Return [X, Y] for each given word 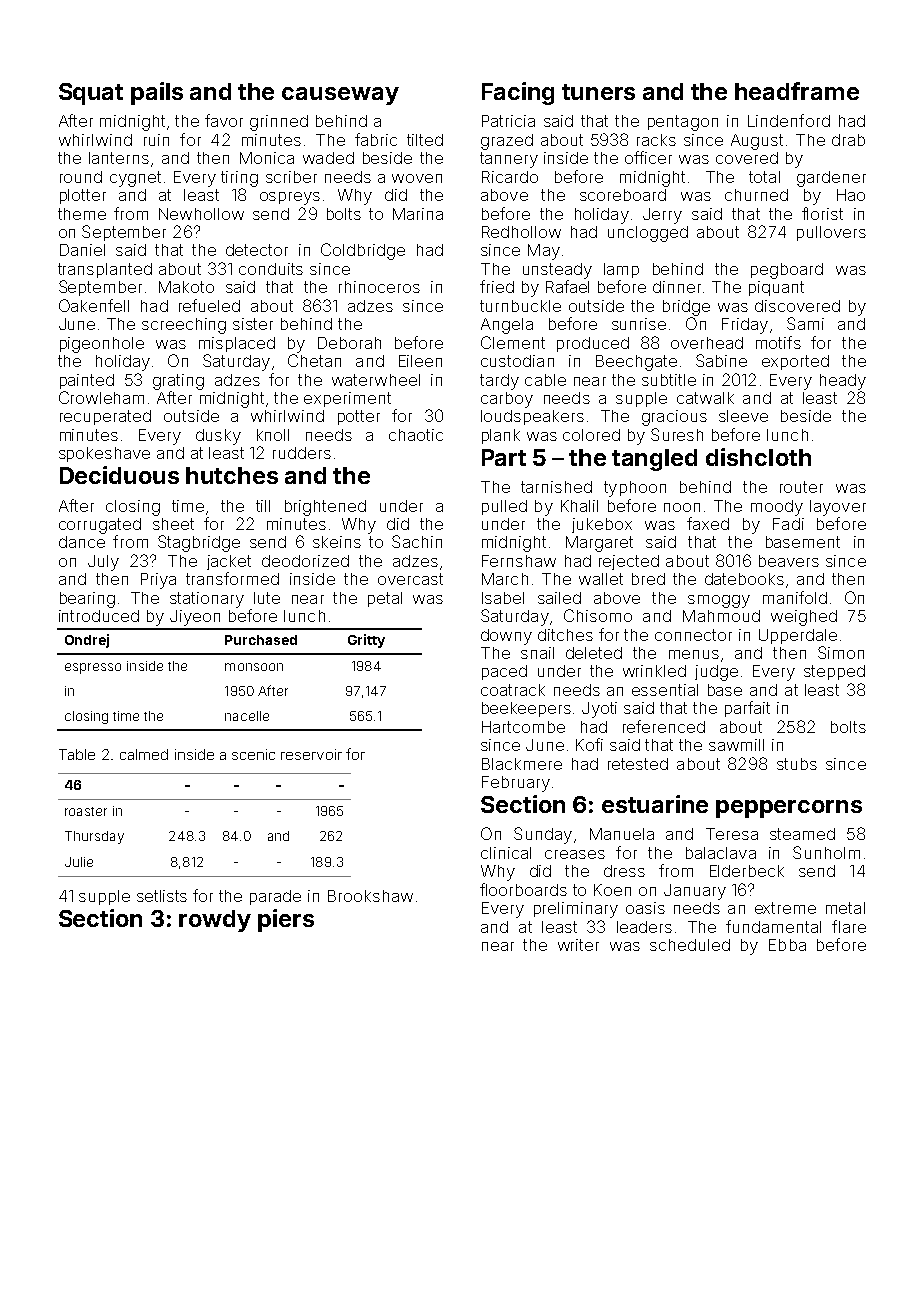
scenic [253, 754]
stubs [797, 764]
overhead [707, 343]
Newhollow [201, 214]
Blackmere [522, 764]
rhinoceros [379, 287]
